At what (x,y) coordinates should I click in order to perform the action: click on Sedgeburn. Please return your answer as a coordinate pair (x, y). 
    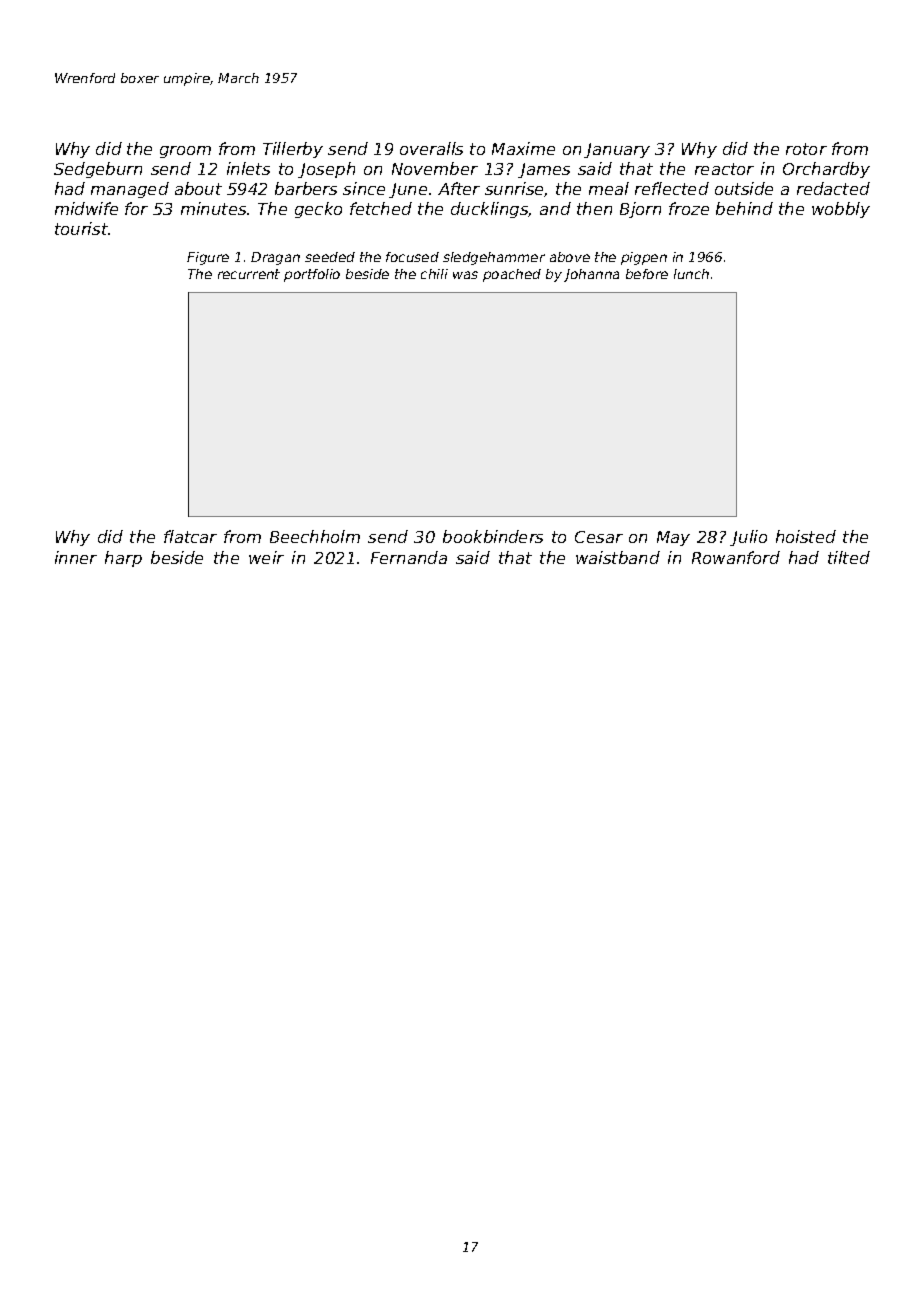
    Looking at the image, I should click on (98, 170).
